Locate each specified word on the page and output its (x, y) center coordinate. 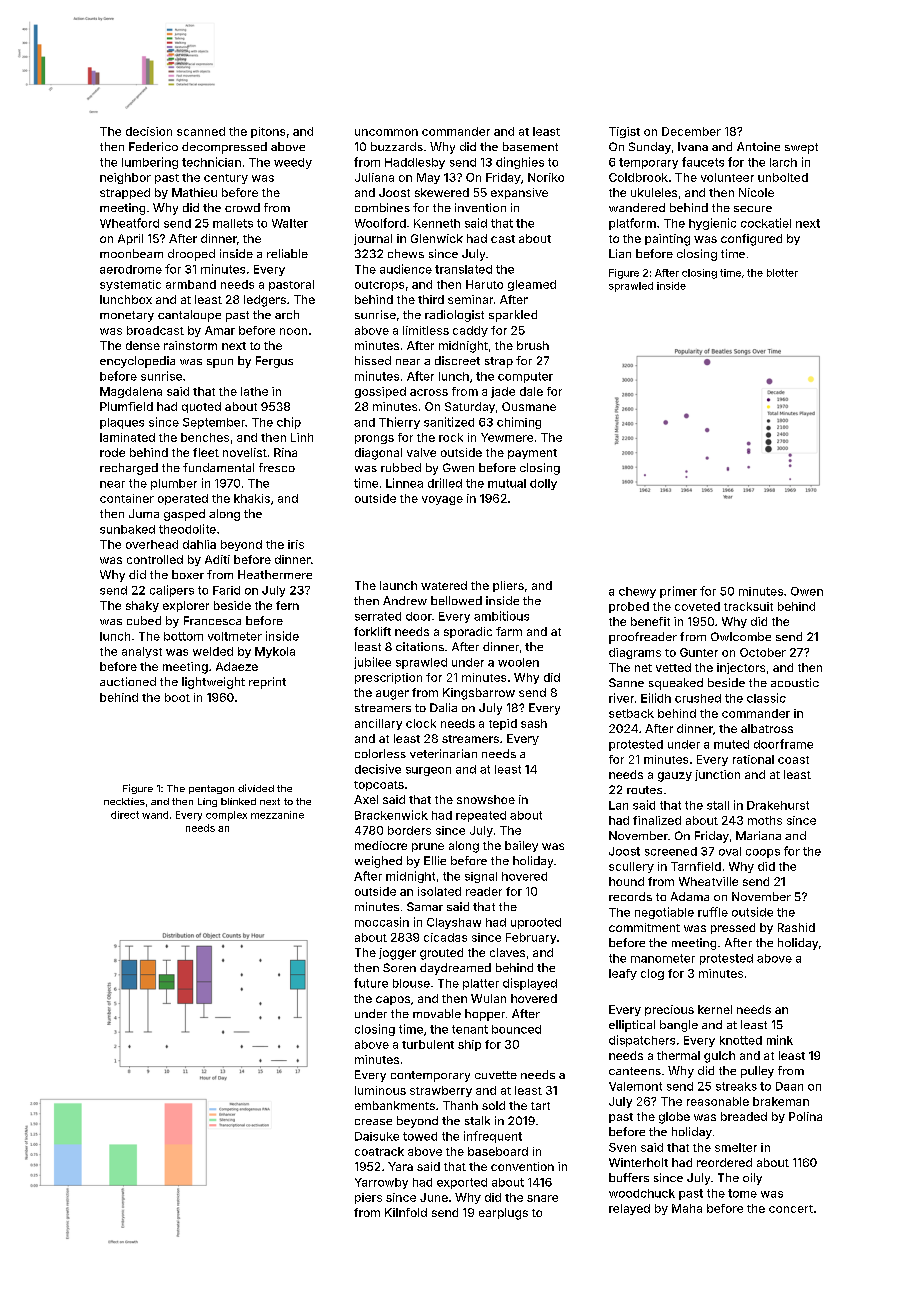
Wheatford (129, 223)
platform (632, 224)
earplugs (503, 1214)
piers (368, 1198)
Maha (687, 1208)
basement (530, 146)
